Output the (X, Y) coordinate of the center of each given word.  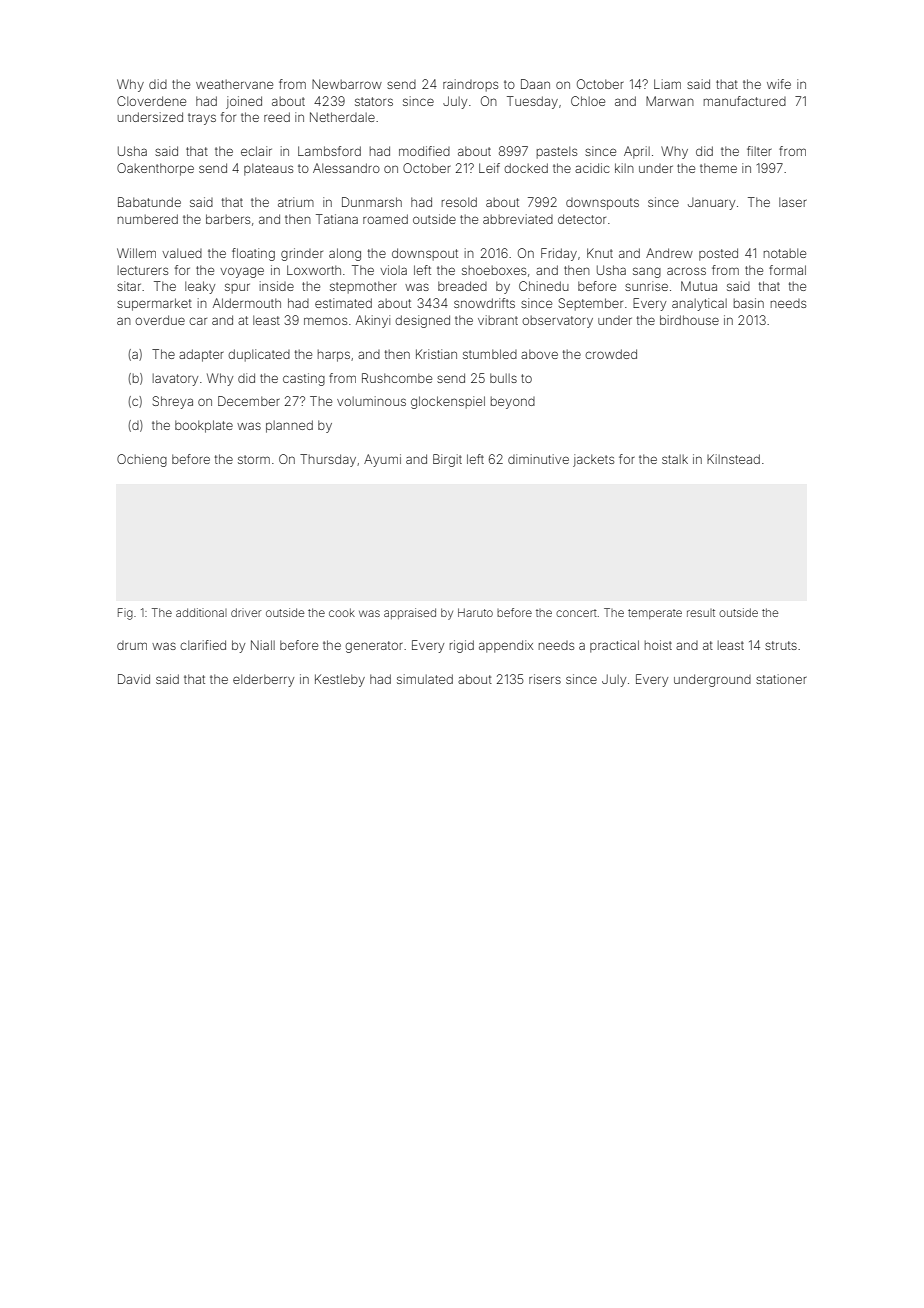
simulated (425, 679)
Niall (263, 645)
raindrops (470, 85)
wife (779, 84)
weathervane (234, 84)
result (701, 613)
